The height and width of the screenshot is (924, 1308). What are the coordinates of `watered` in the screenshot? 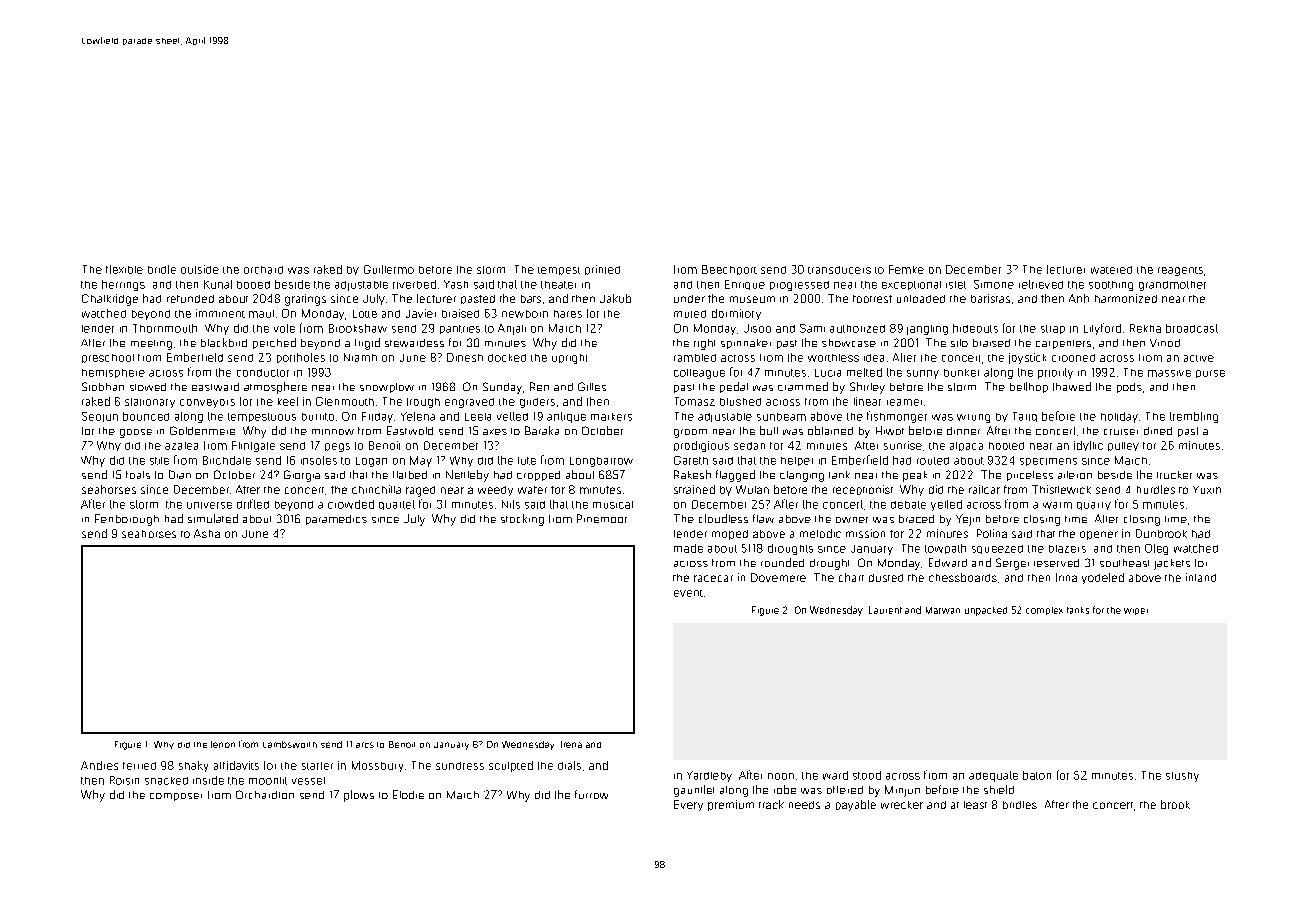 It's located at (1111, 270).
